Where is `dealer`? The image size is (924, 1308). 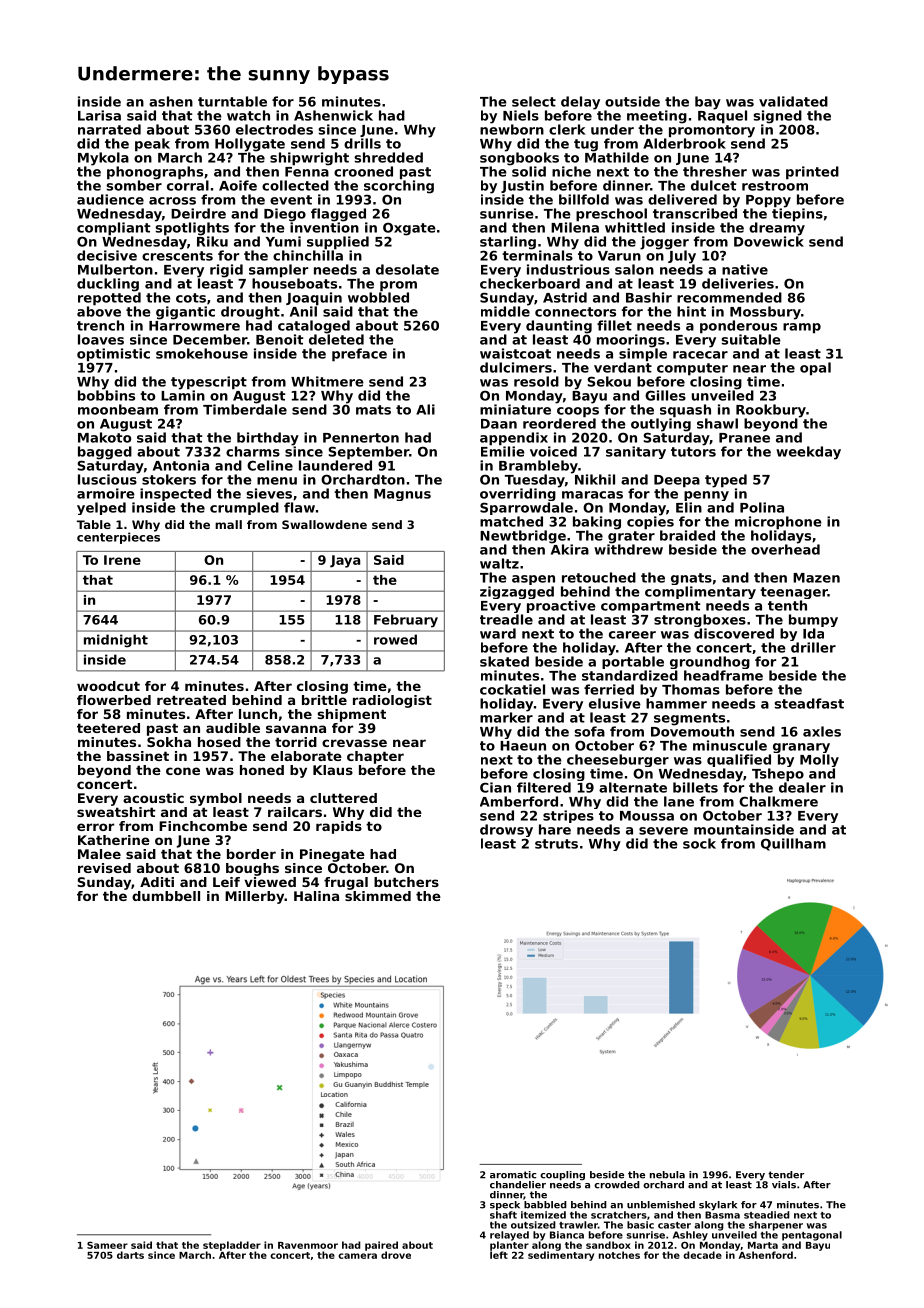
dealer is located at coordinates (802, 787).
